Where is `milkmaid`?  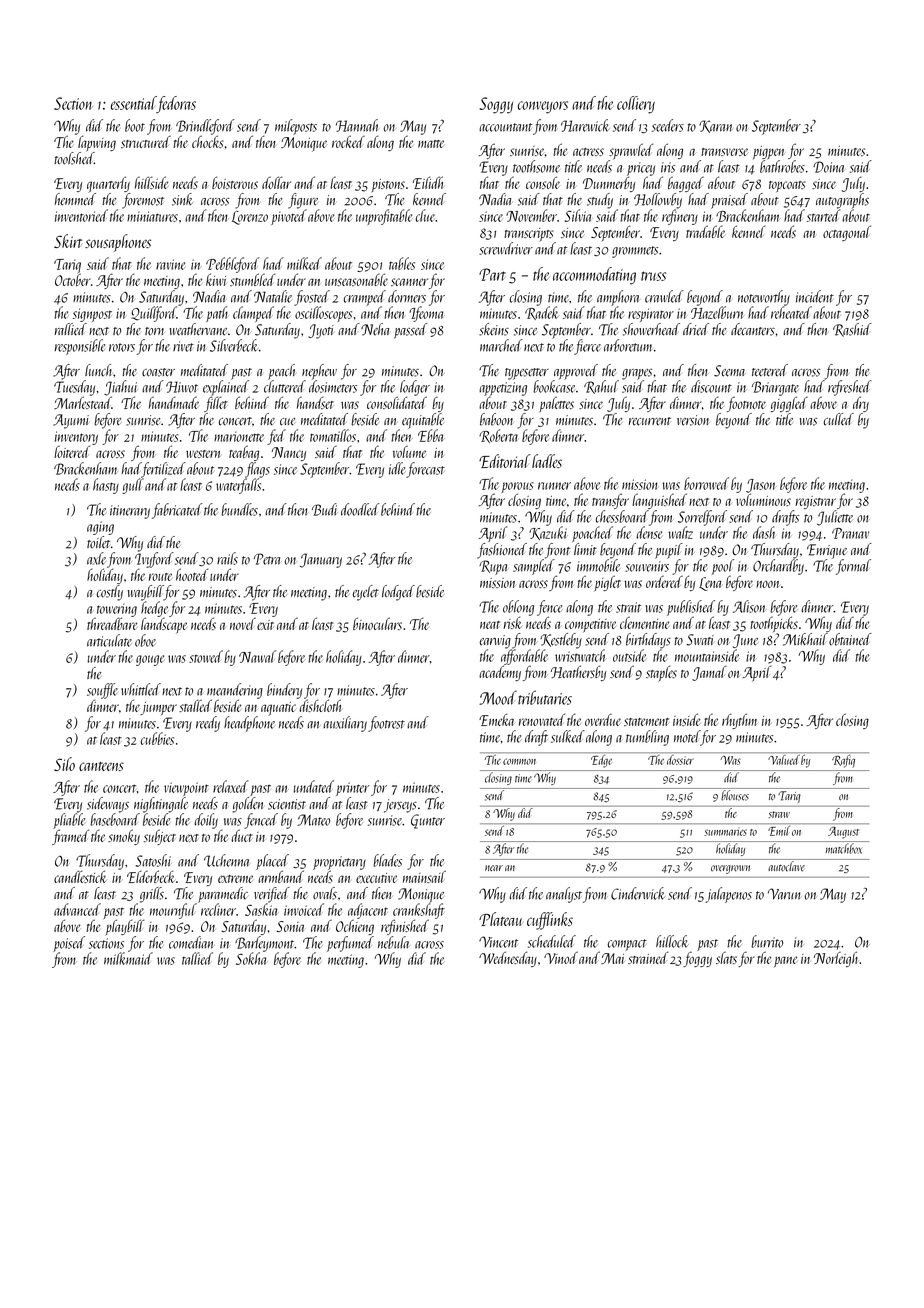 milkmaid is located at coordinates (128, 958).
